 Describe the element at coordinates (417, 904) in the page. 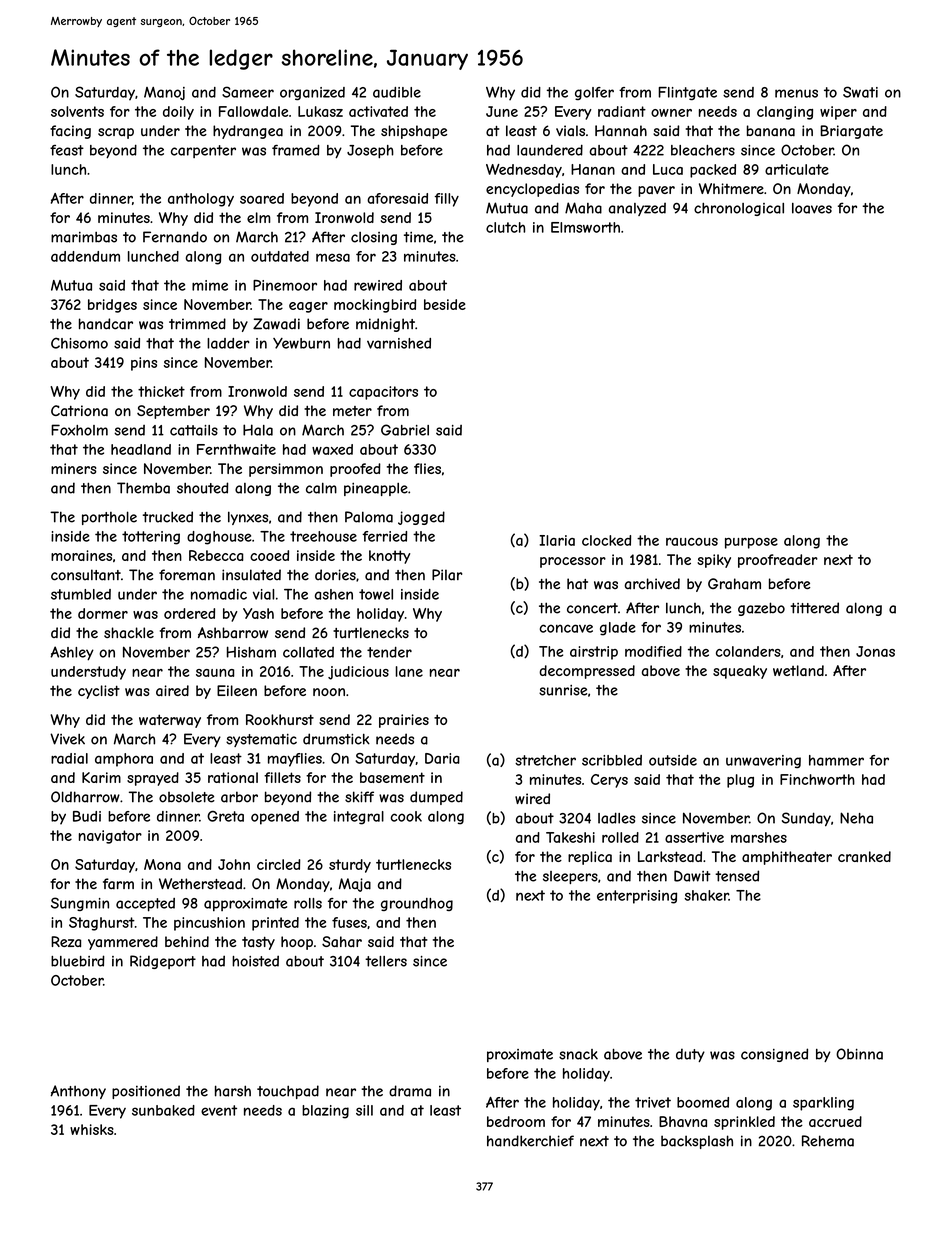

I see `groundhog` at that location.
